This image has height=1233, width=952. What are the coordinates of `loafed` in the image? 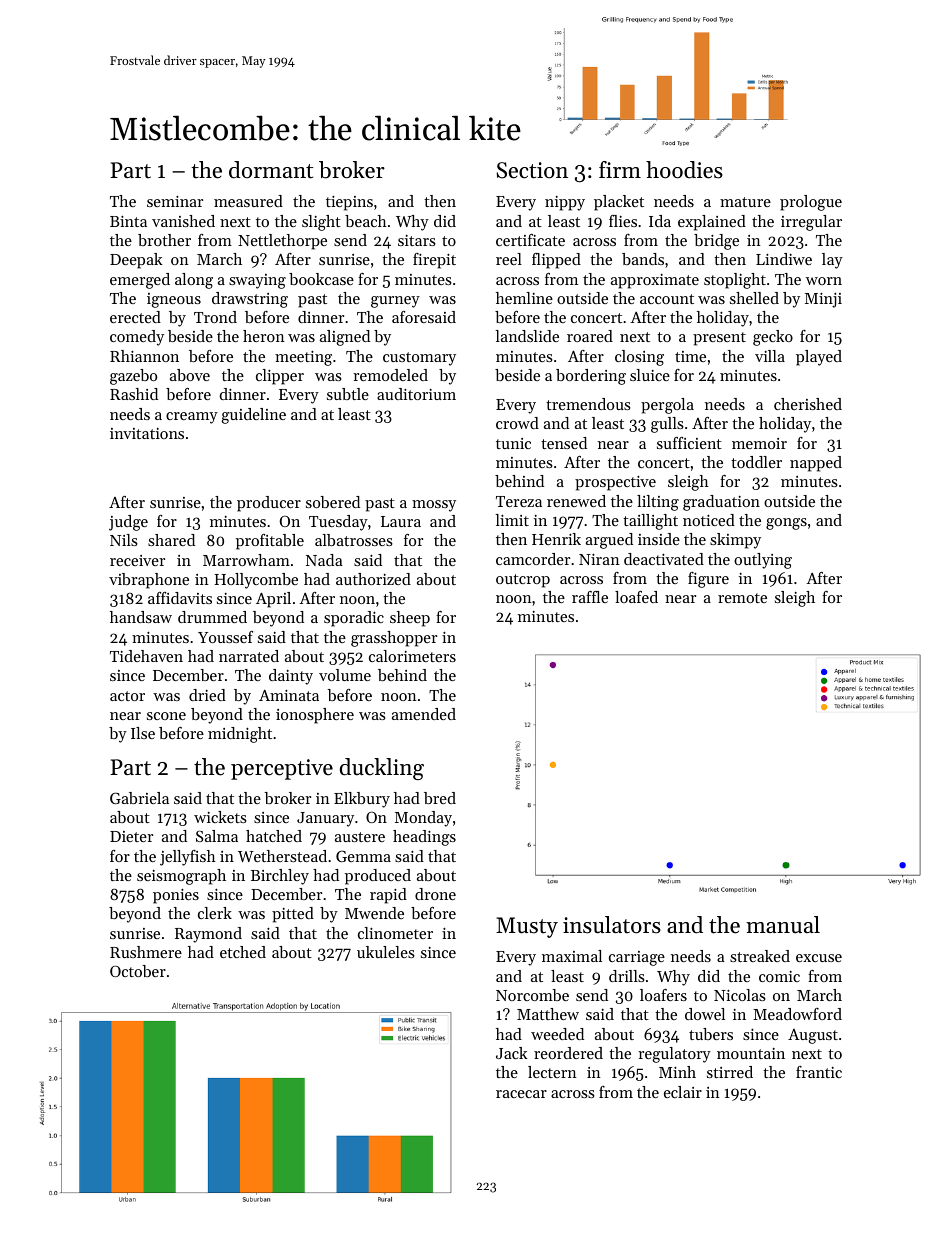 It's located at (636, 597).
